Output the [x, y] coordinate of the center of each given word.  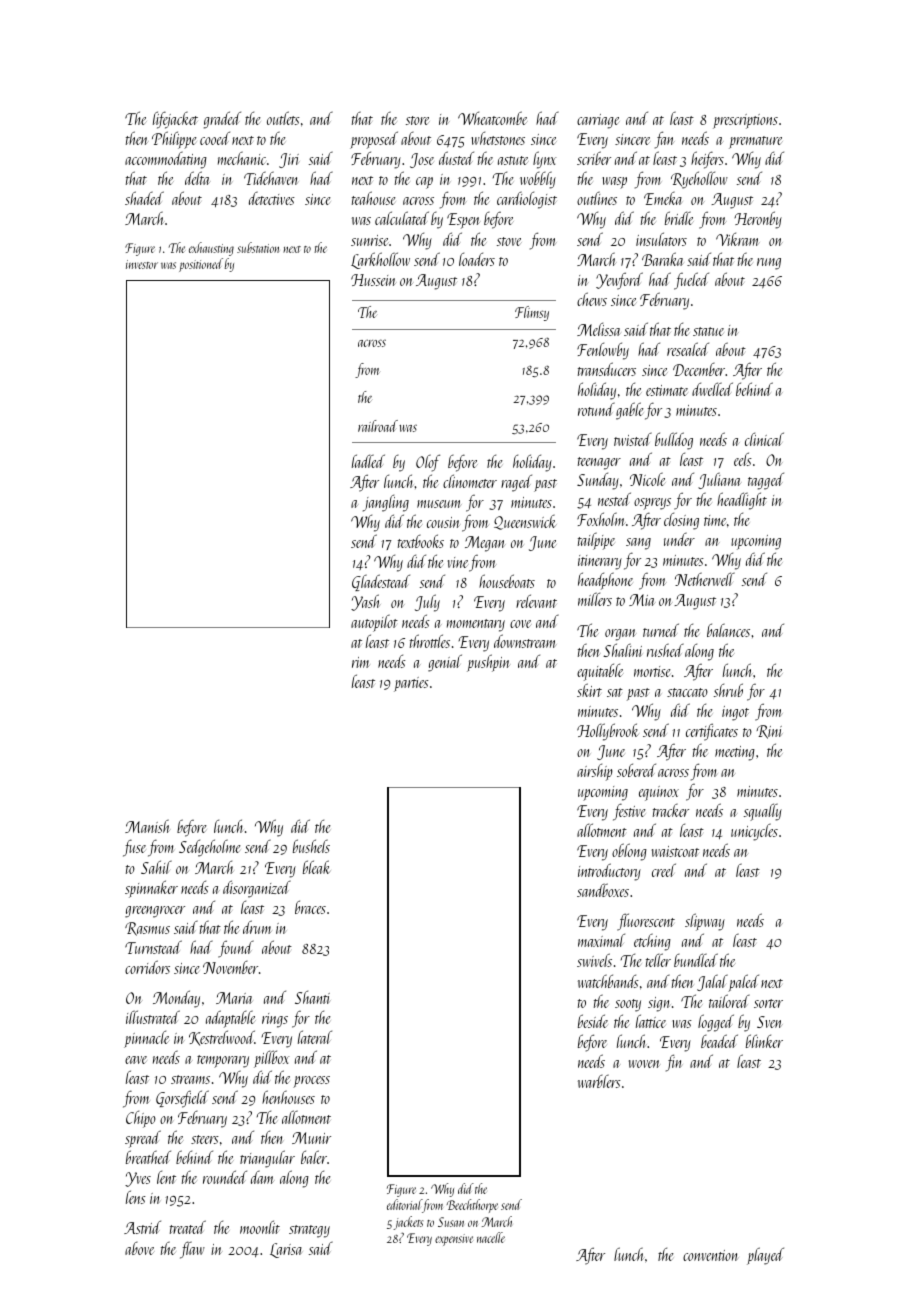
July [427, 603]
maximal [601, 940]
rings [275, 1020]
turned [661, 630]
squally [763, 812]
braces [310, 907]
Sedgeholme [210, 848]
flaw [192, 1250]
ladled [368, 461]
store [418, 120]
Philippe [174, 140]
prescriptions [745, 121]
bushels [311, 846]
